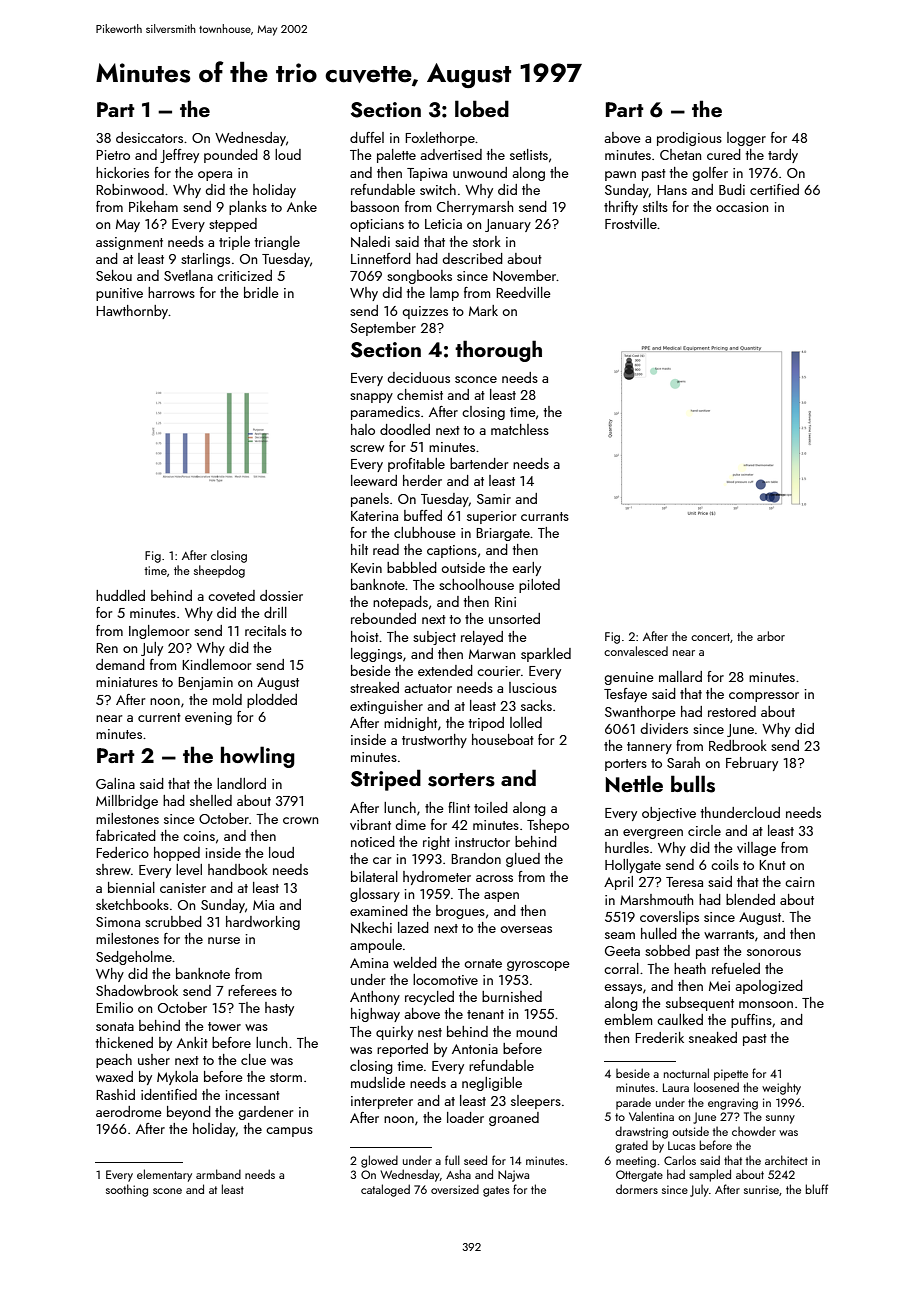  Describe the element at coordinates (482, 108) in the screenshot. I see `lobed` at that location.
